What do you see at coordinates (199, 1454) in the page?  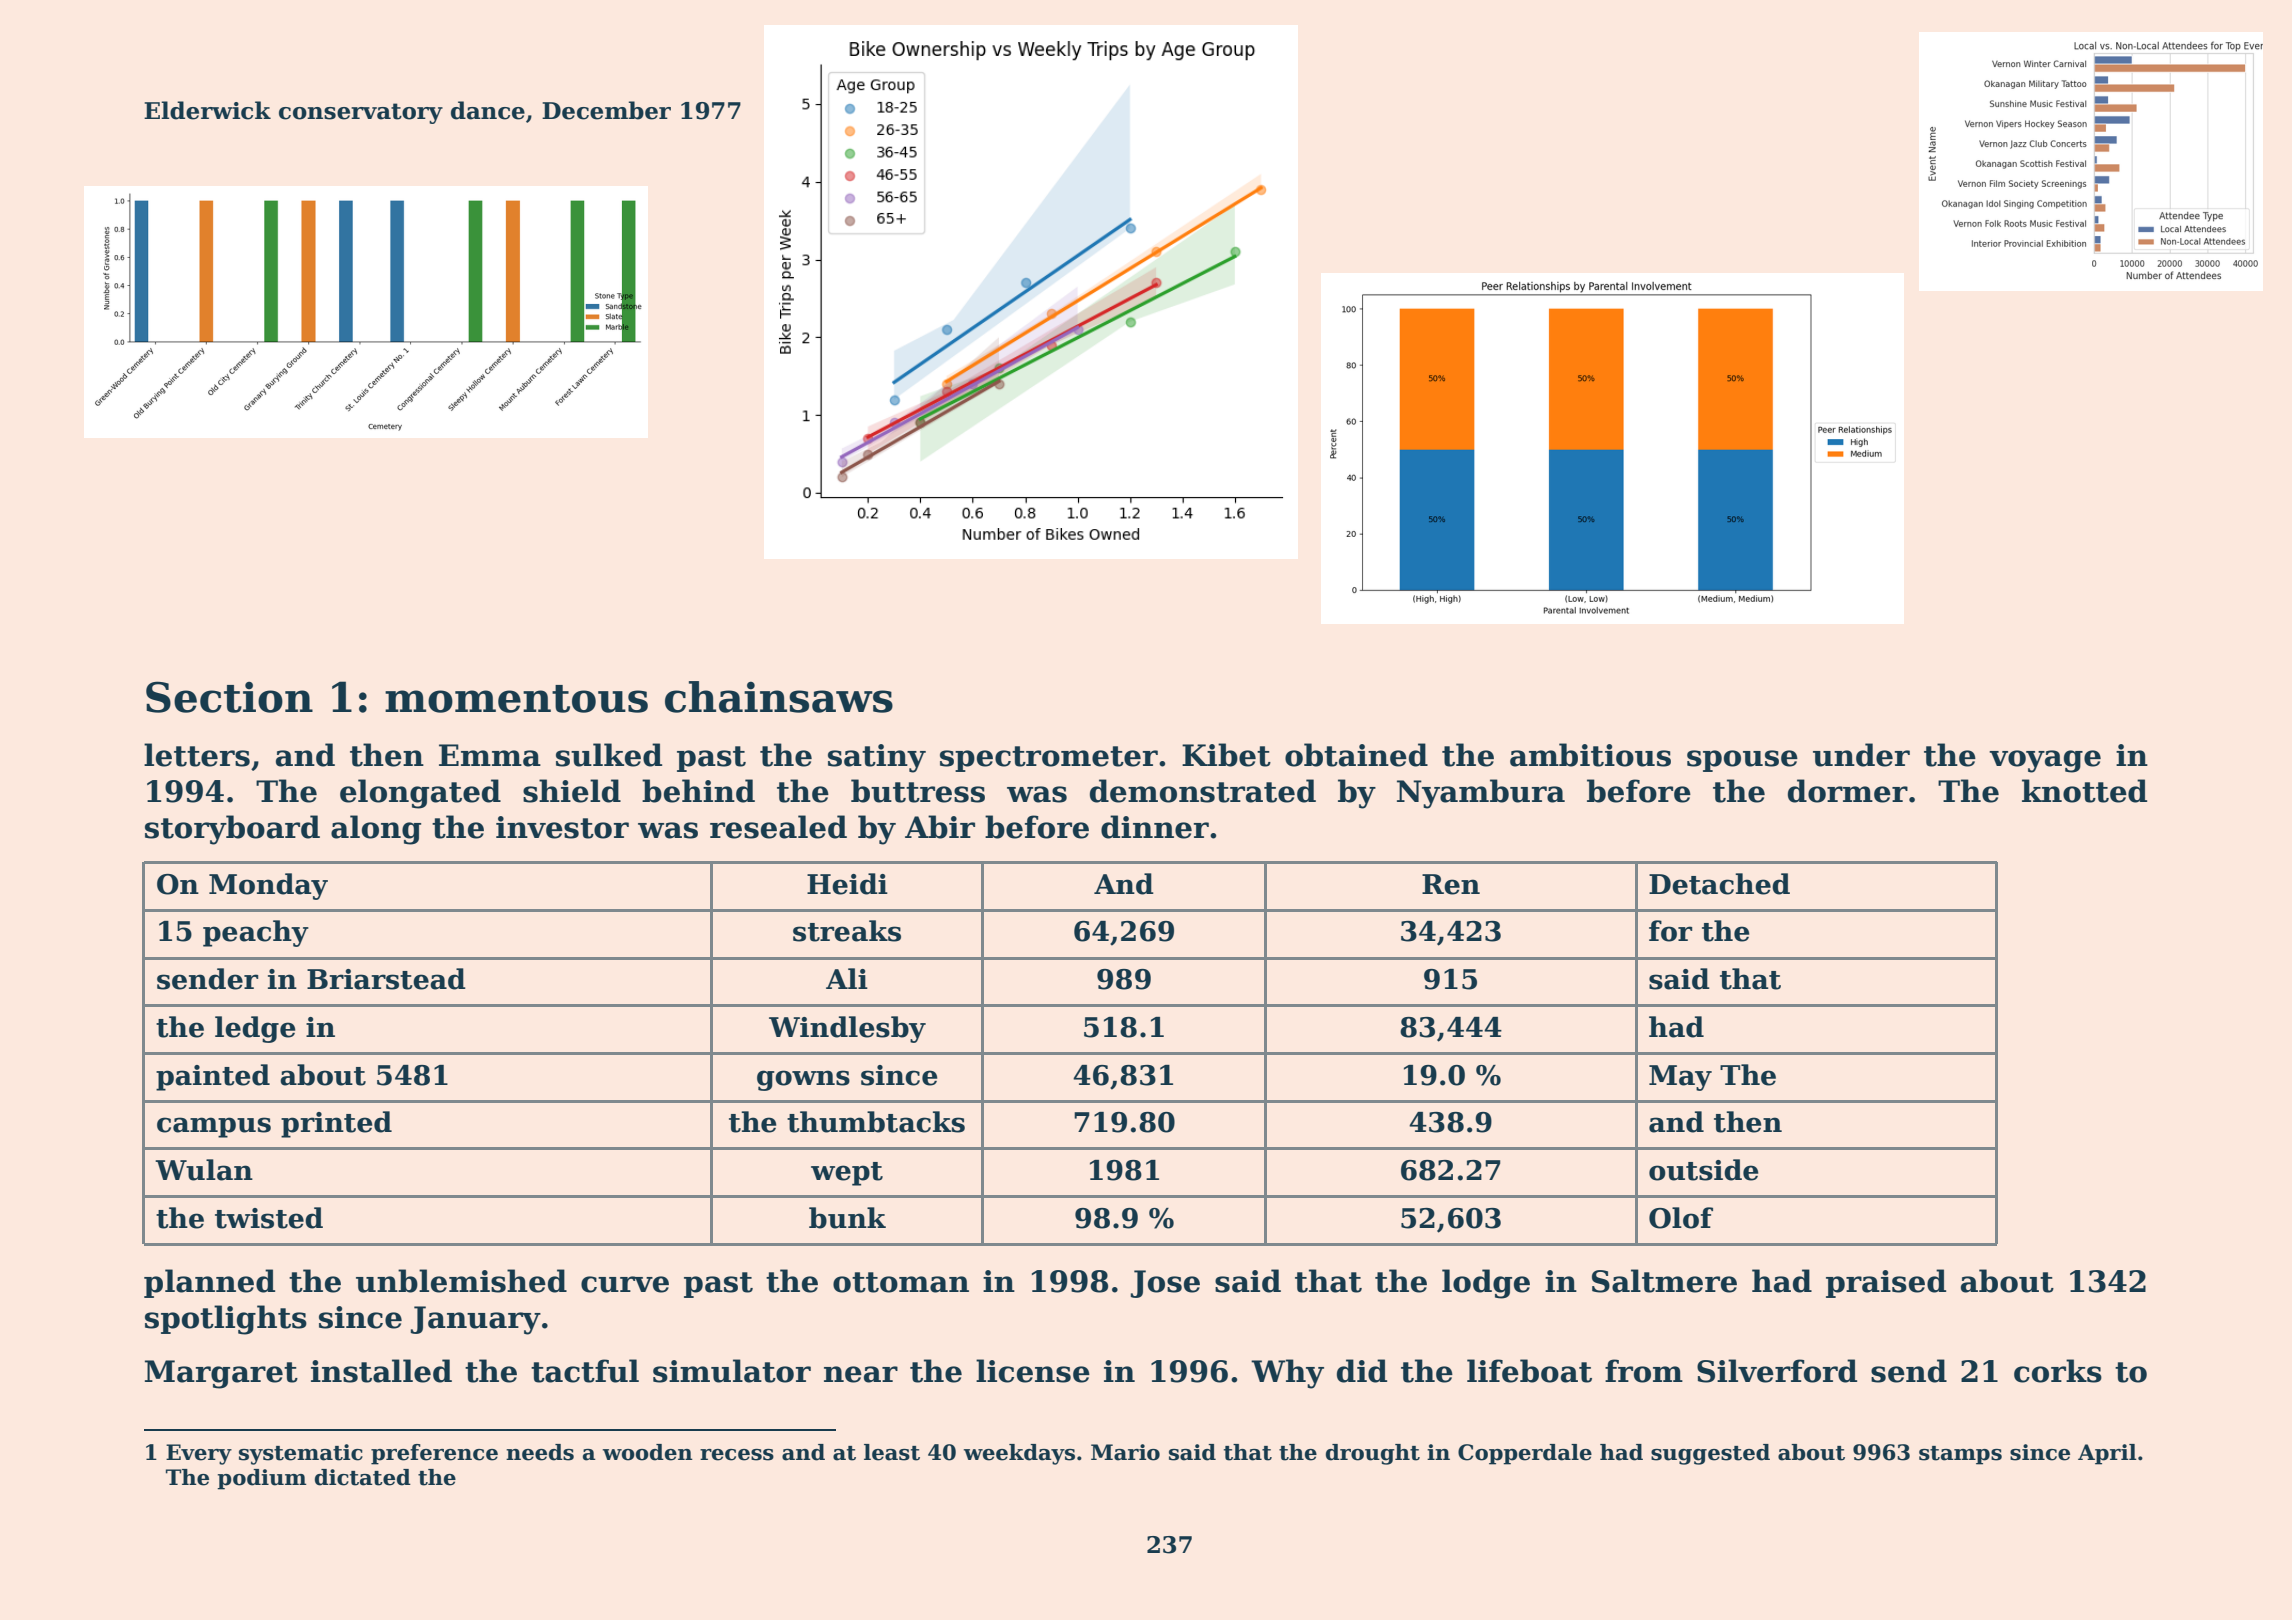 I see `Every` at bounding box center [199, 1454].
